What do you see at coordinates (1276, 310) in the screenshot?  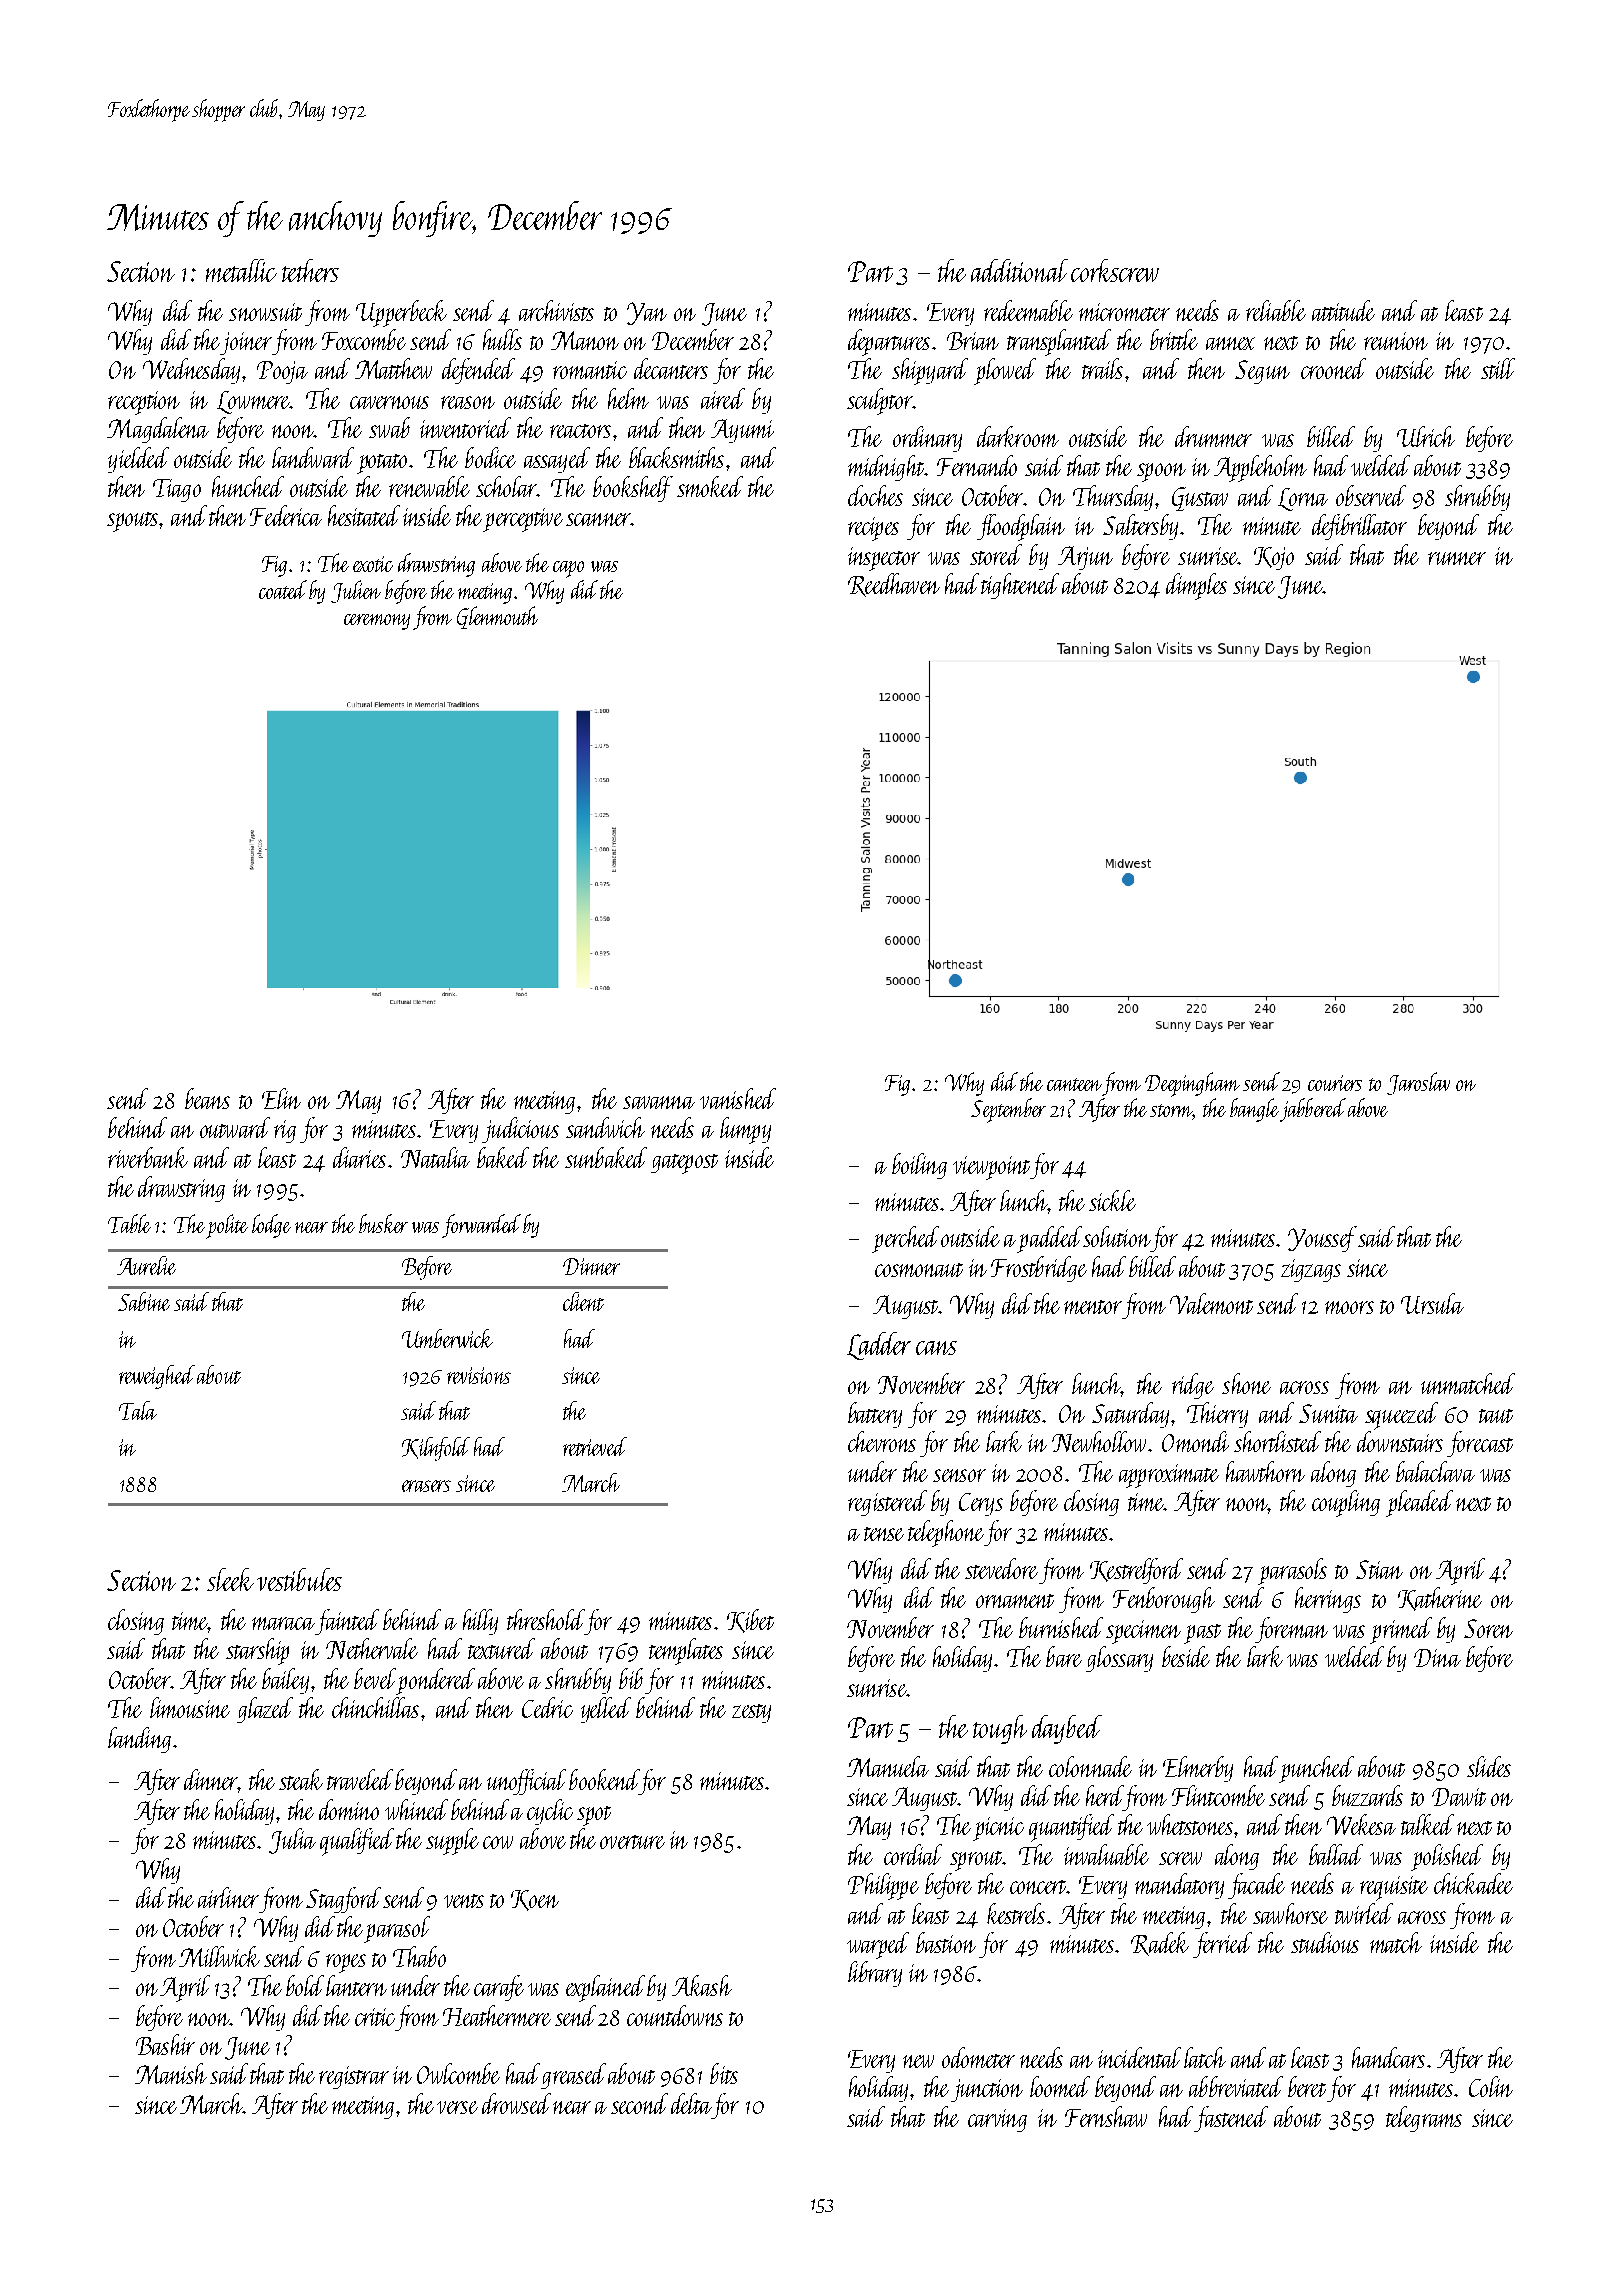 I see `reliable` at bounding box center [1276, 310].
